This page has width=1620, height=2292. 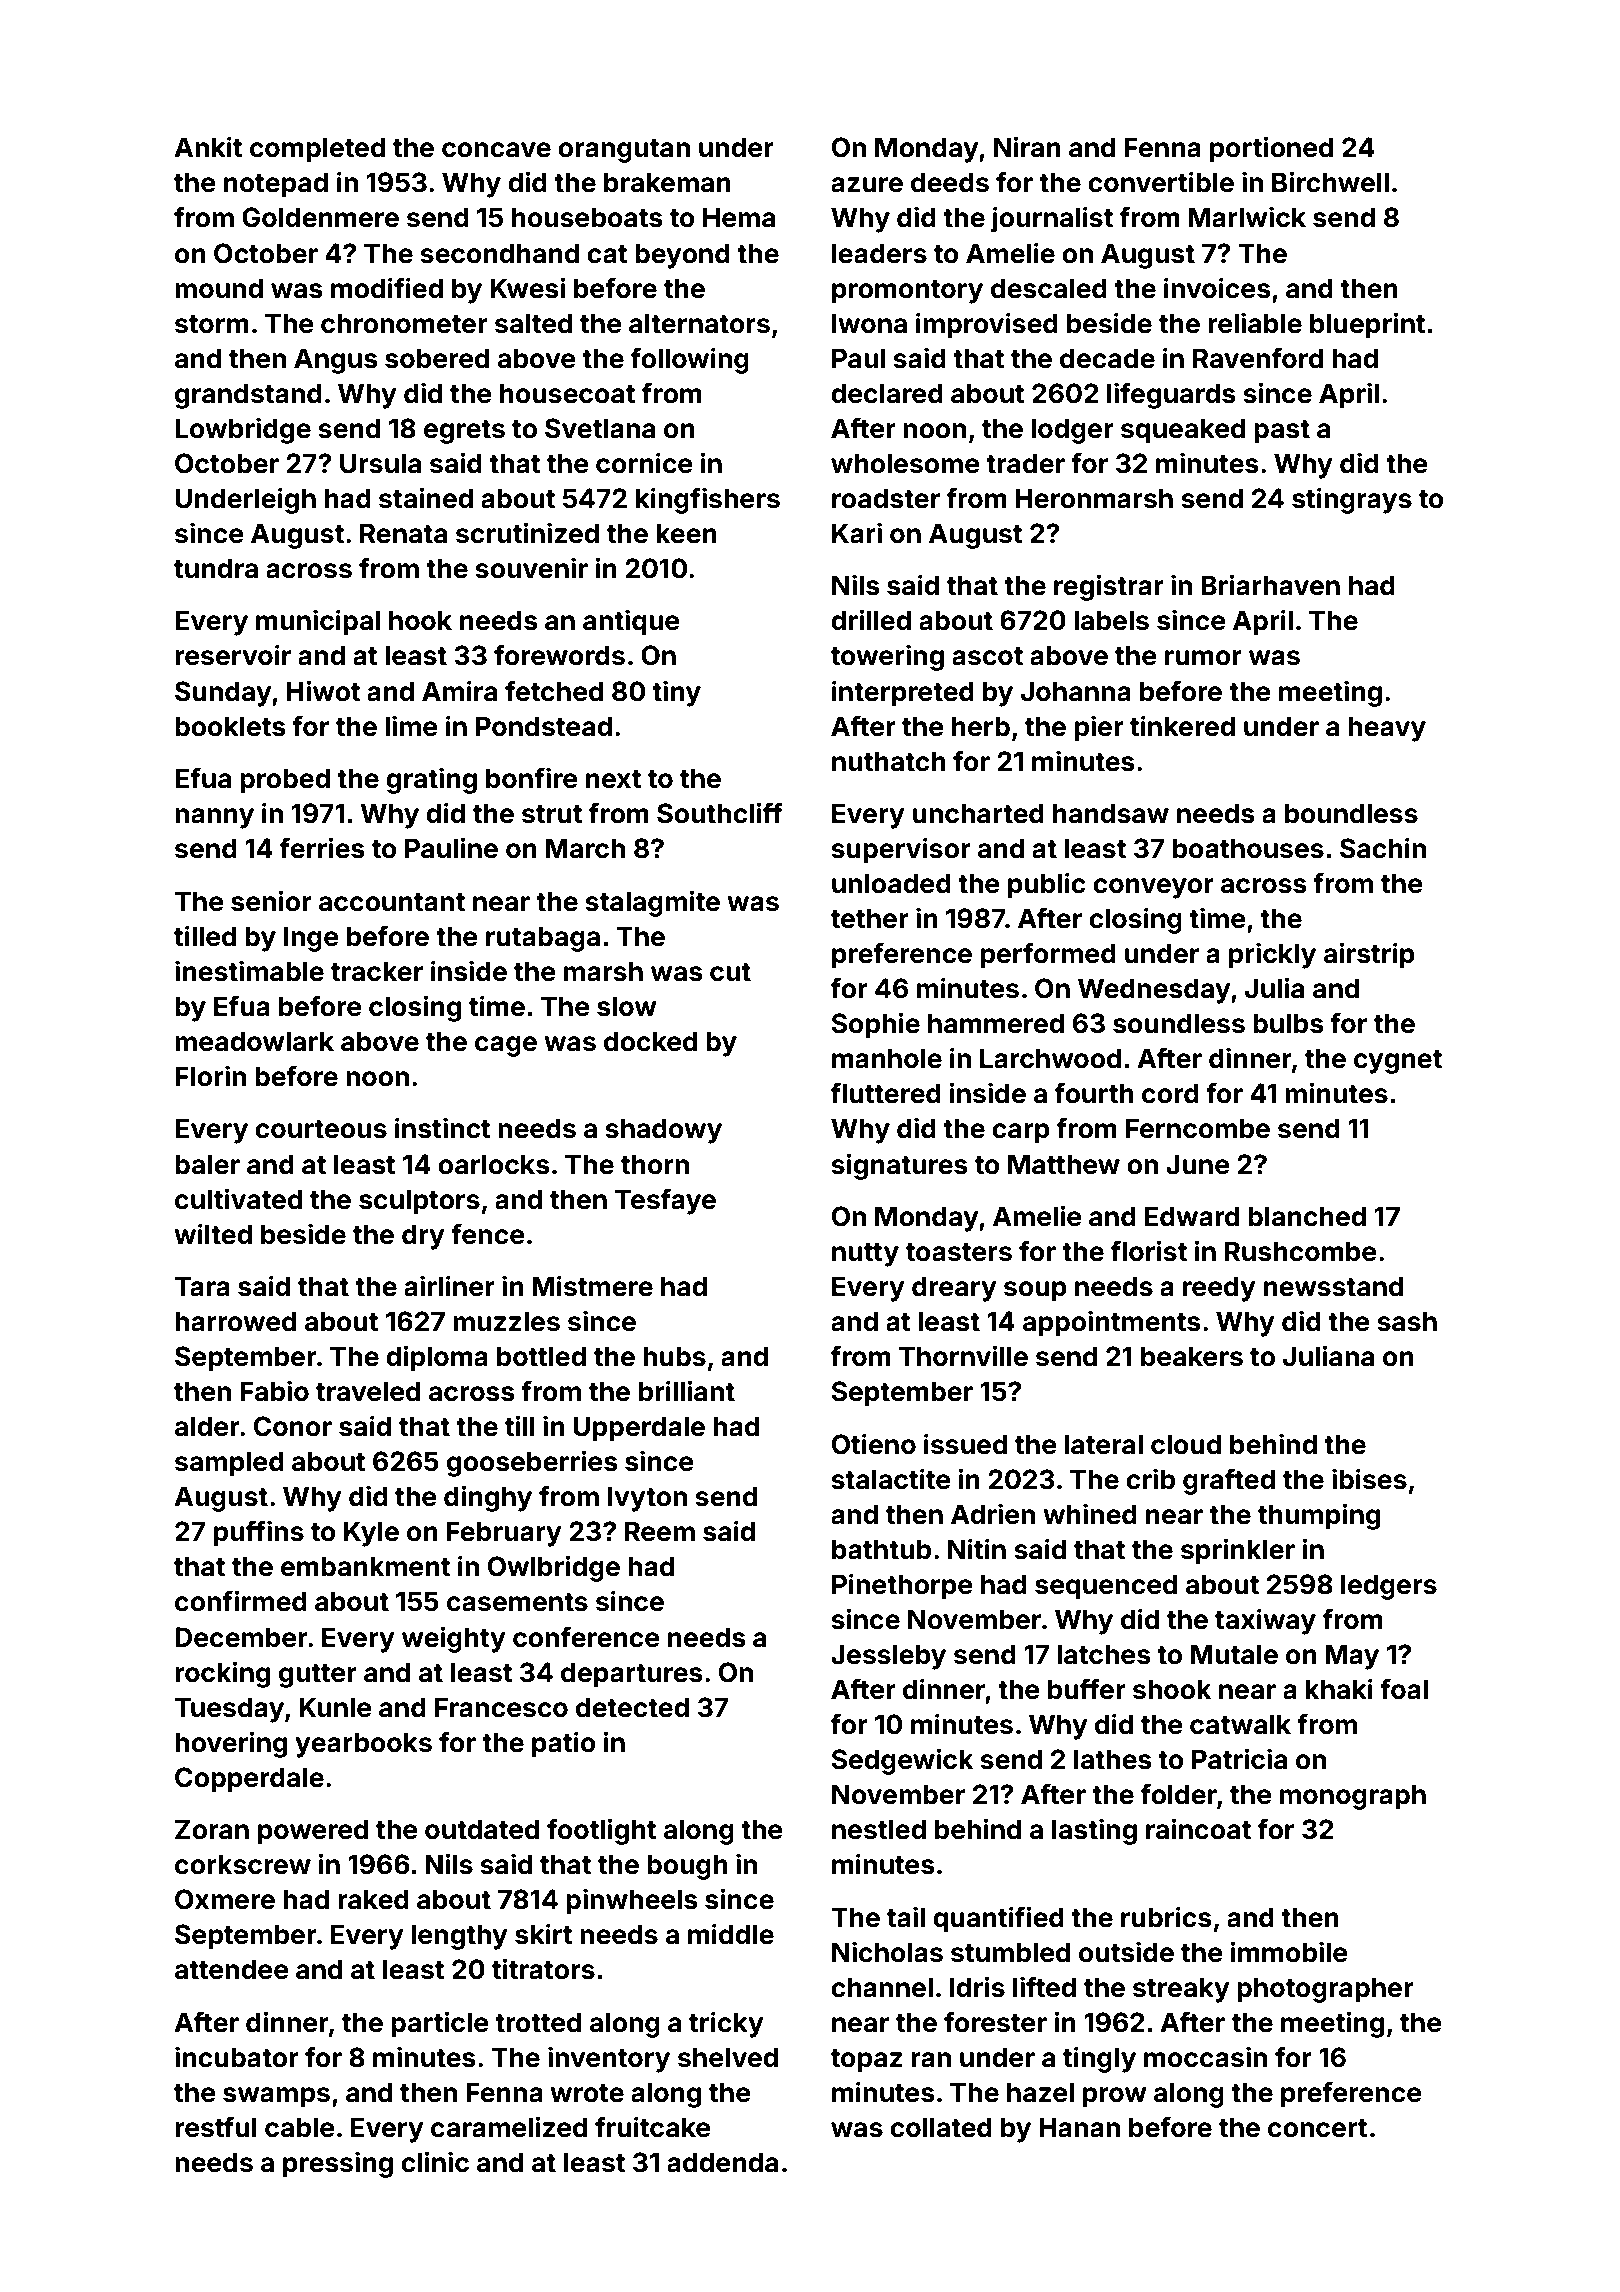 What do you see at coordinates (435, 2162) in the page?
I see `clinic` at bounding box center [435, 2162].
